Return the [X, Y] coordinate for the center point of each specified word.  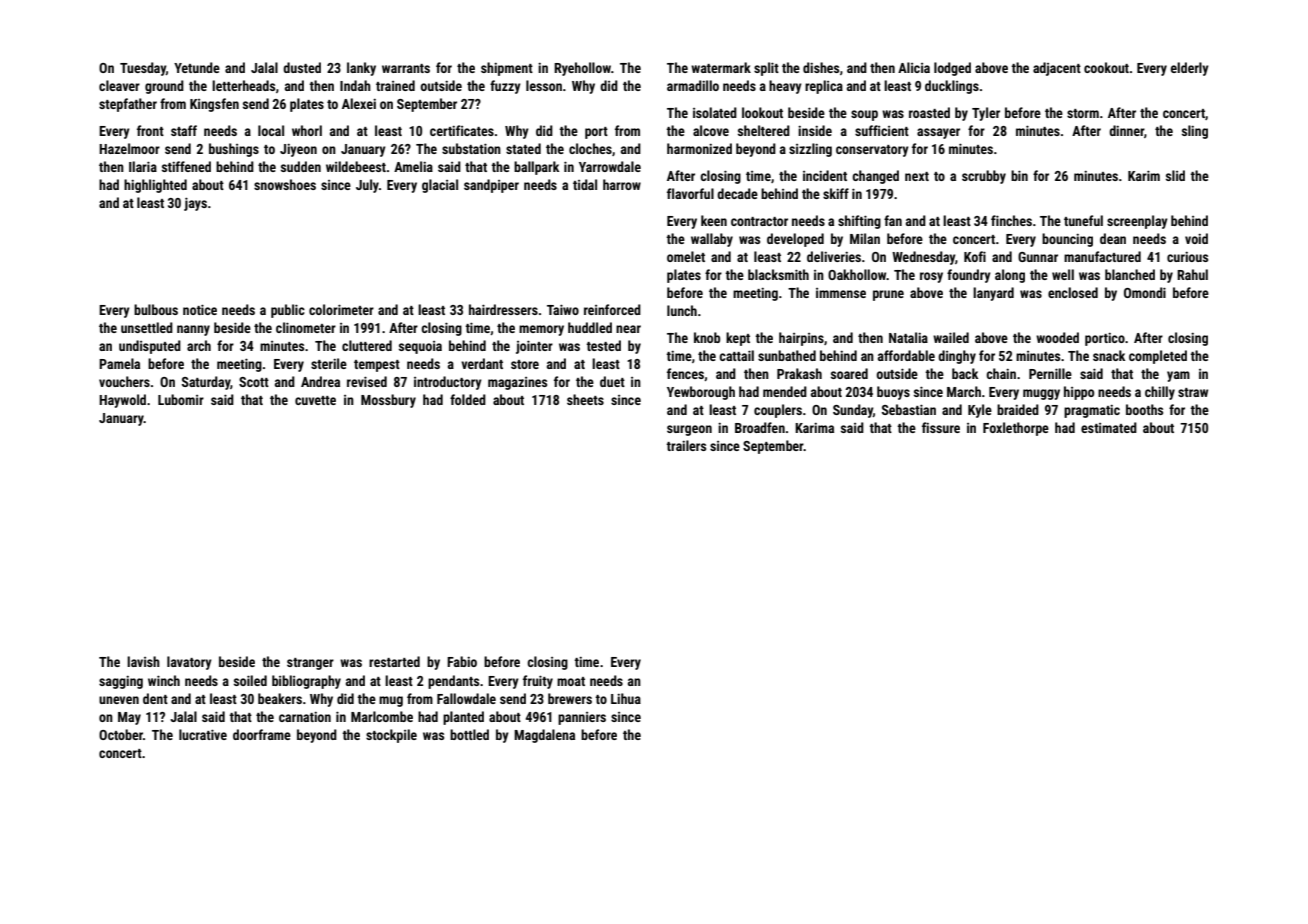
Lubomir [181, 399]
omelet [686, 256]
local [271, 130]
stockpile [391, 736]
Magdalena [544, 736]
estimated [1109, 427]
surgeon [689, 430]
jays [195, 204]
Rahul [1192, 274]
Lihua [626, 698]
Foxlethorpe [1016, 429]
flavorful [690, 193]
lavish [143, 661]
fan [893, 220]
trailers [686, 445]
